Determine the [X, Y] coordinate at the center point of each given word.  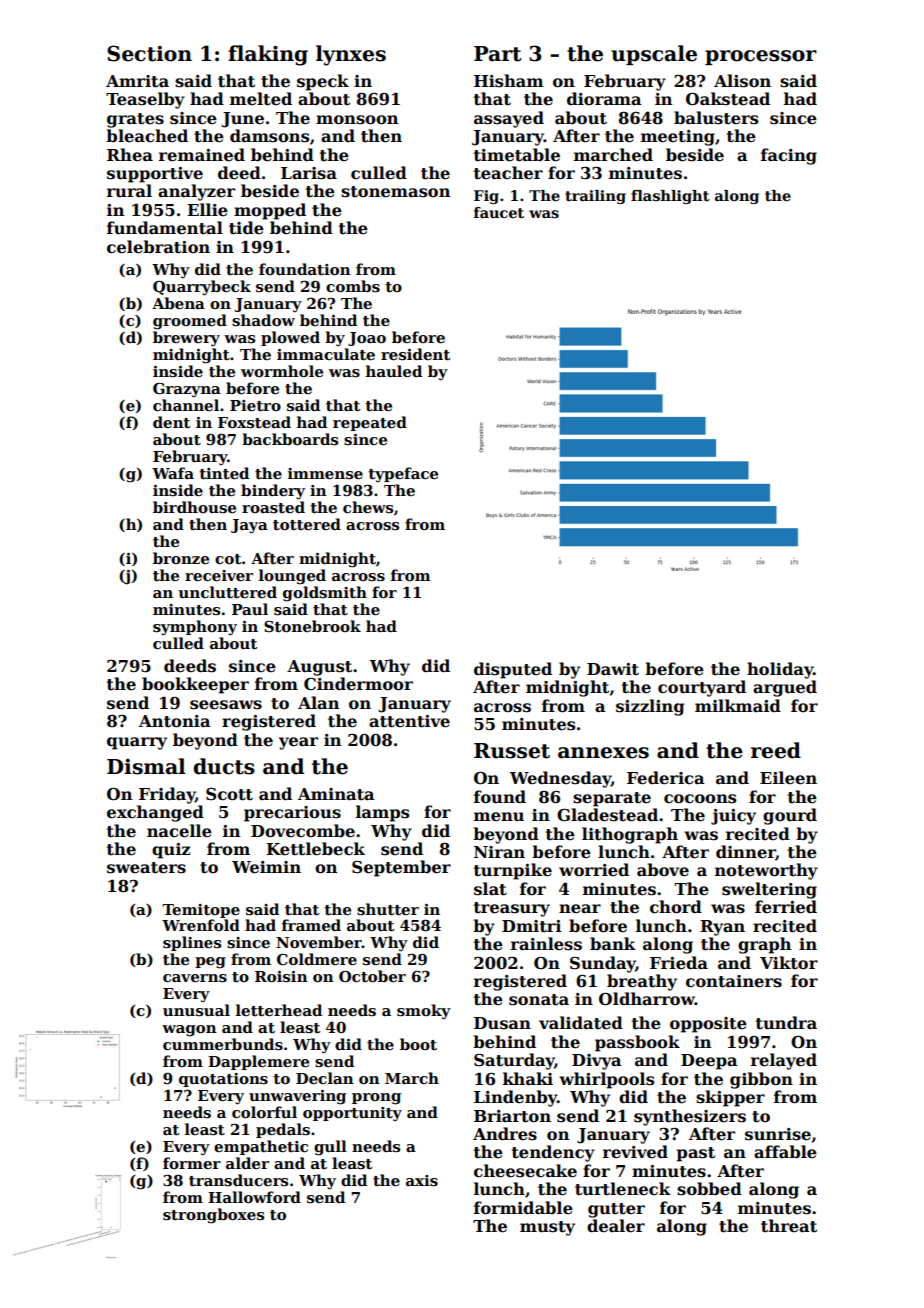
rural [129, 191]
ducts [224, 766]
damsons [269, 136]
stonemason [395, 192]
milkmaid [738, 705]
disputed [513, 670]
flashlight [670, 197]
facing [789, 156]
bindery [273, 492]
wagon [189, 1031]
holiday [780, 670]
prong [376, 1099]
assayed [509, 119]
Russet [512, 751]
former [192, 1163]
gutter [616, 1210]
